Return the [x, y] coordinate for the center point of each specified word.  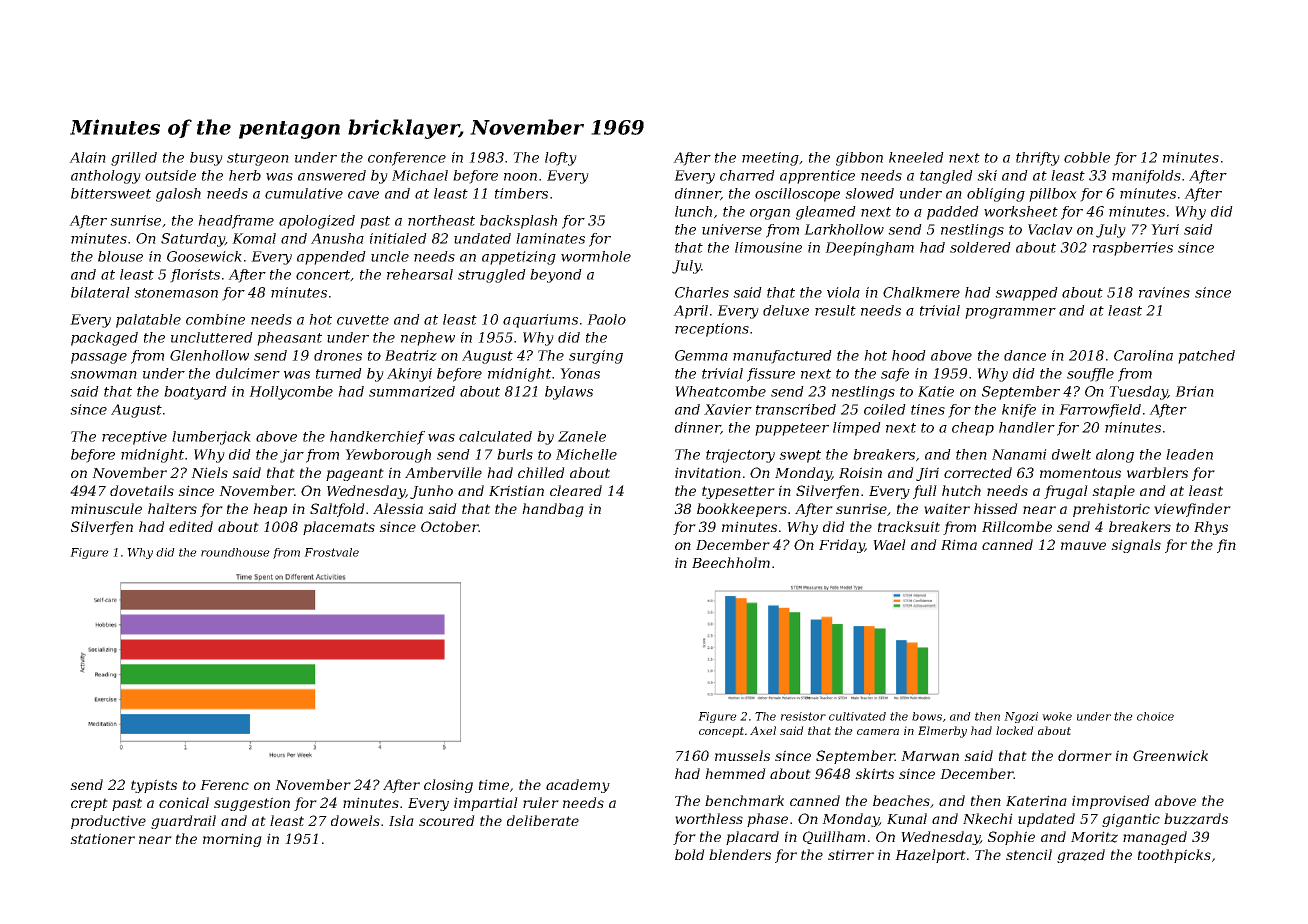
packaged [104, 339]
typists [154, 786]
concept [721, 732]
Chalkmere [921, 292]
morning [232, 840]
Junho [431, 492]
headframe [236, 222]
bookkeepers [742, 510]
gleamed [826, 213]
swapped [1026, 294]
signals [1136, 546]
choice [1155, 716]
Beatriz [411, 355]
